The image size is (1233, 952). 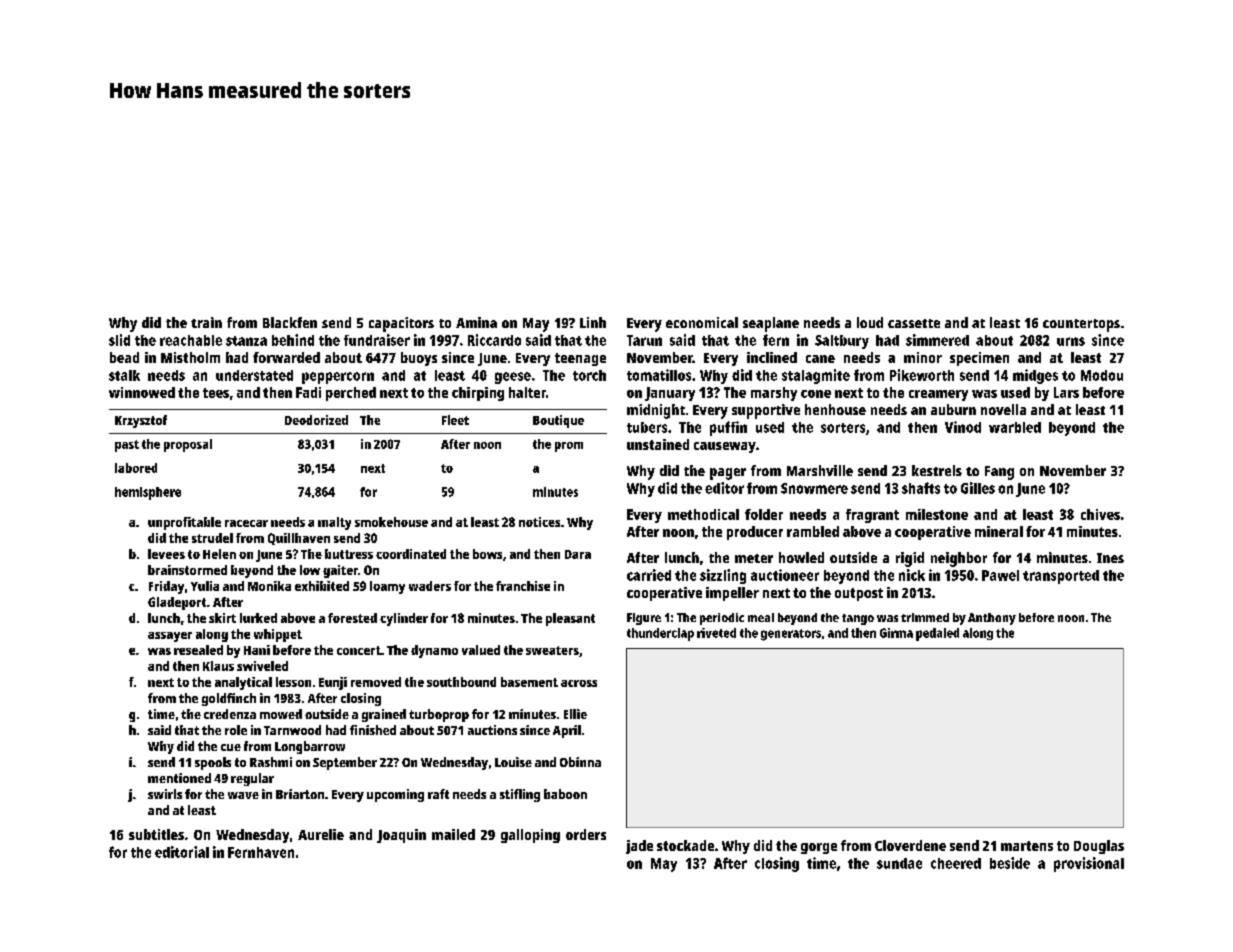 I want to click on southbound, so click(x=461, y=682).
